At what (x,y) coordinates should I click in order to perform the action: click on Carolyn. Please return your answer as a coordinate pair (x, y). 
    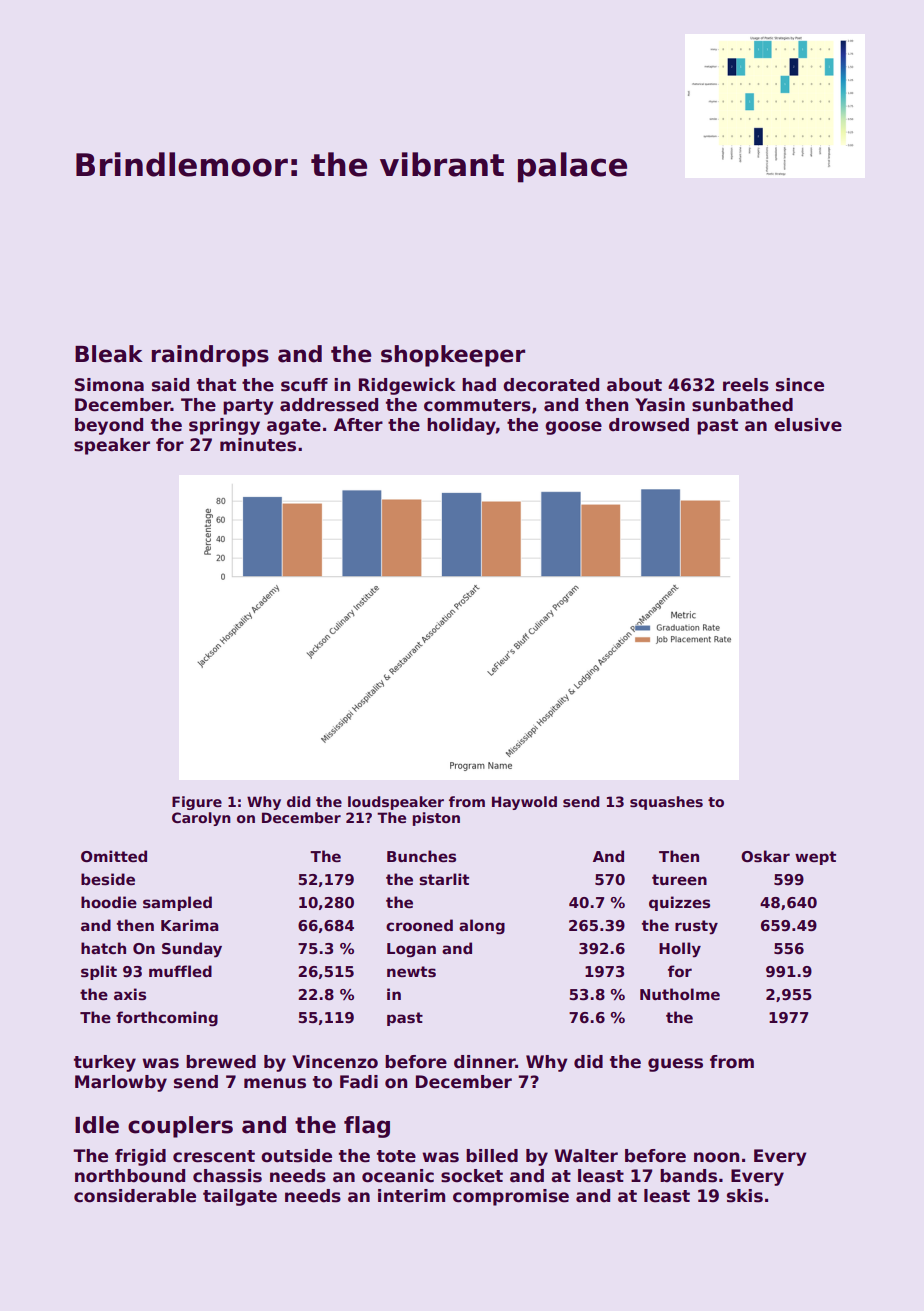
    Looking at the image, I should click on (201, 819).
